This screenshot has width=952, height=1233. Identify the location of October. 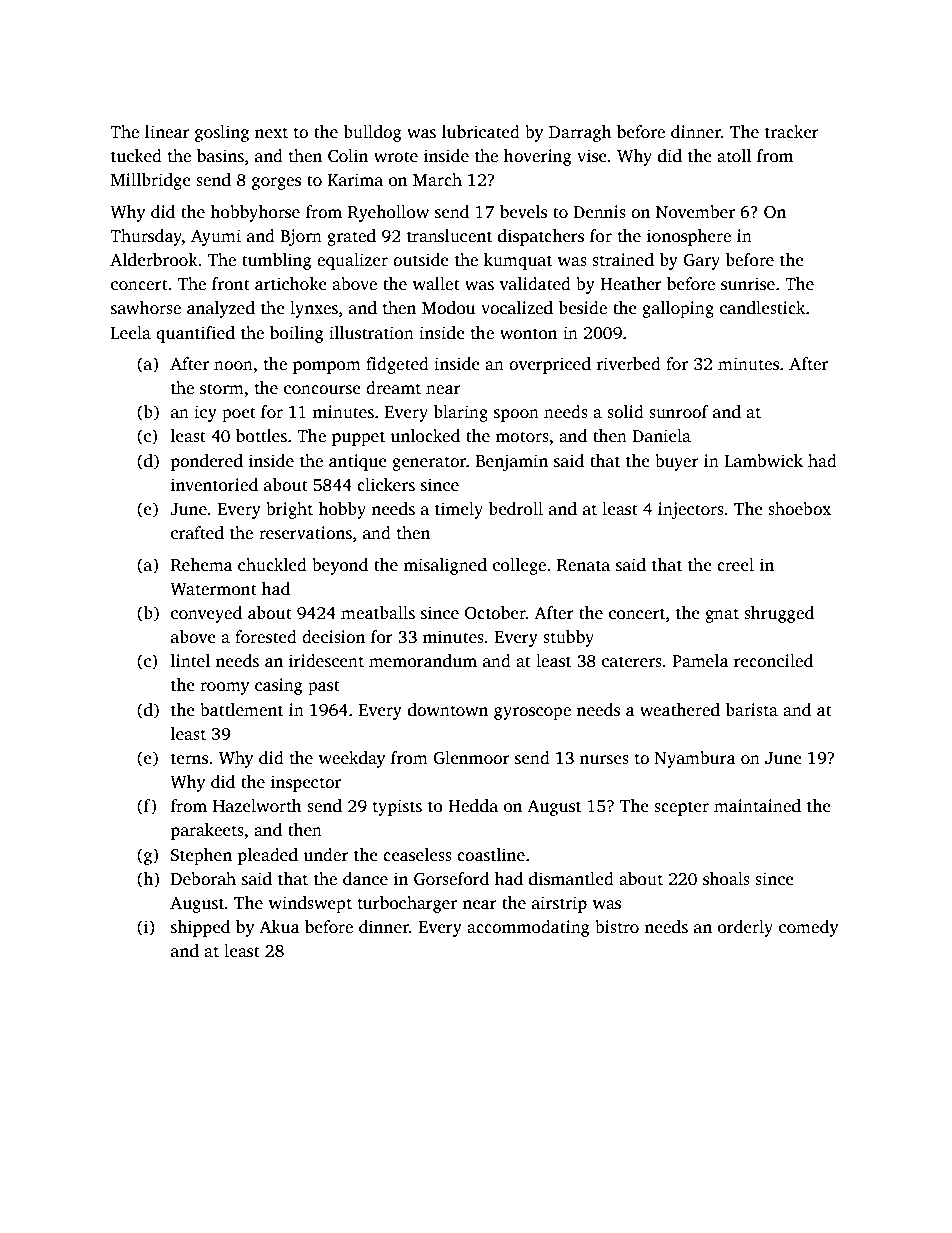
(495, 613).
